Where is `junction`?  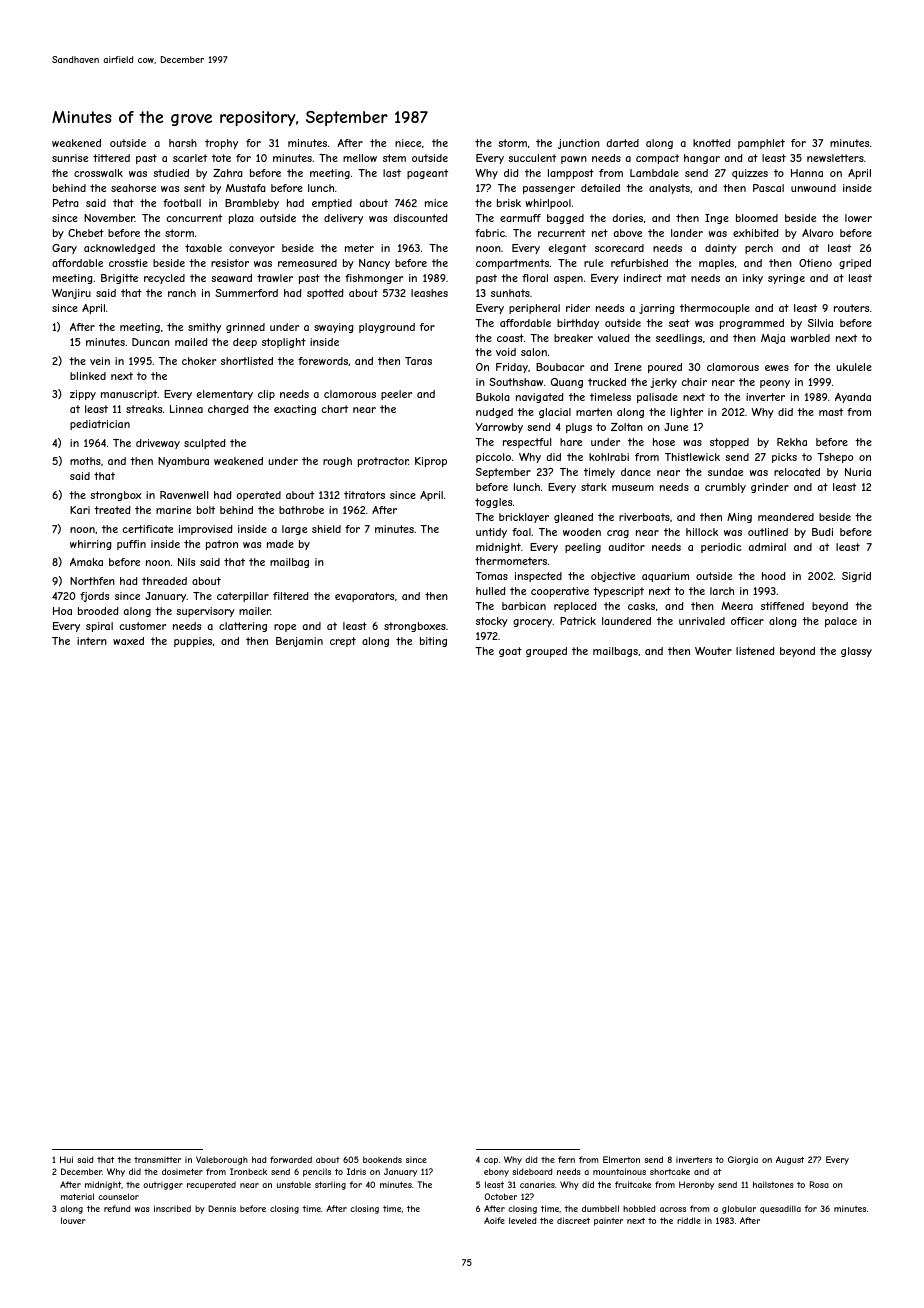 junction is located at coordinates (579, 144).
